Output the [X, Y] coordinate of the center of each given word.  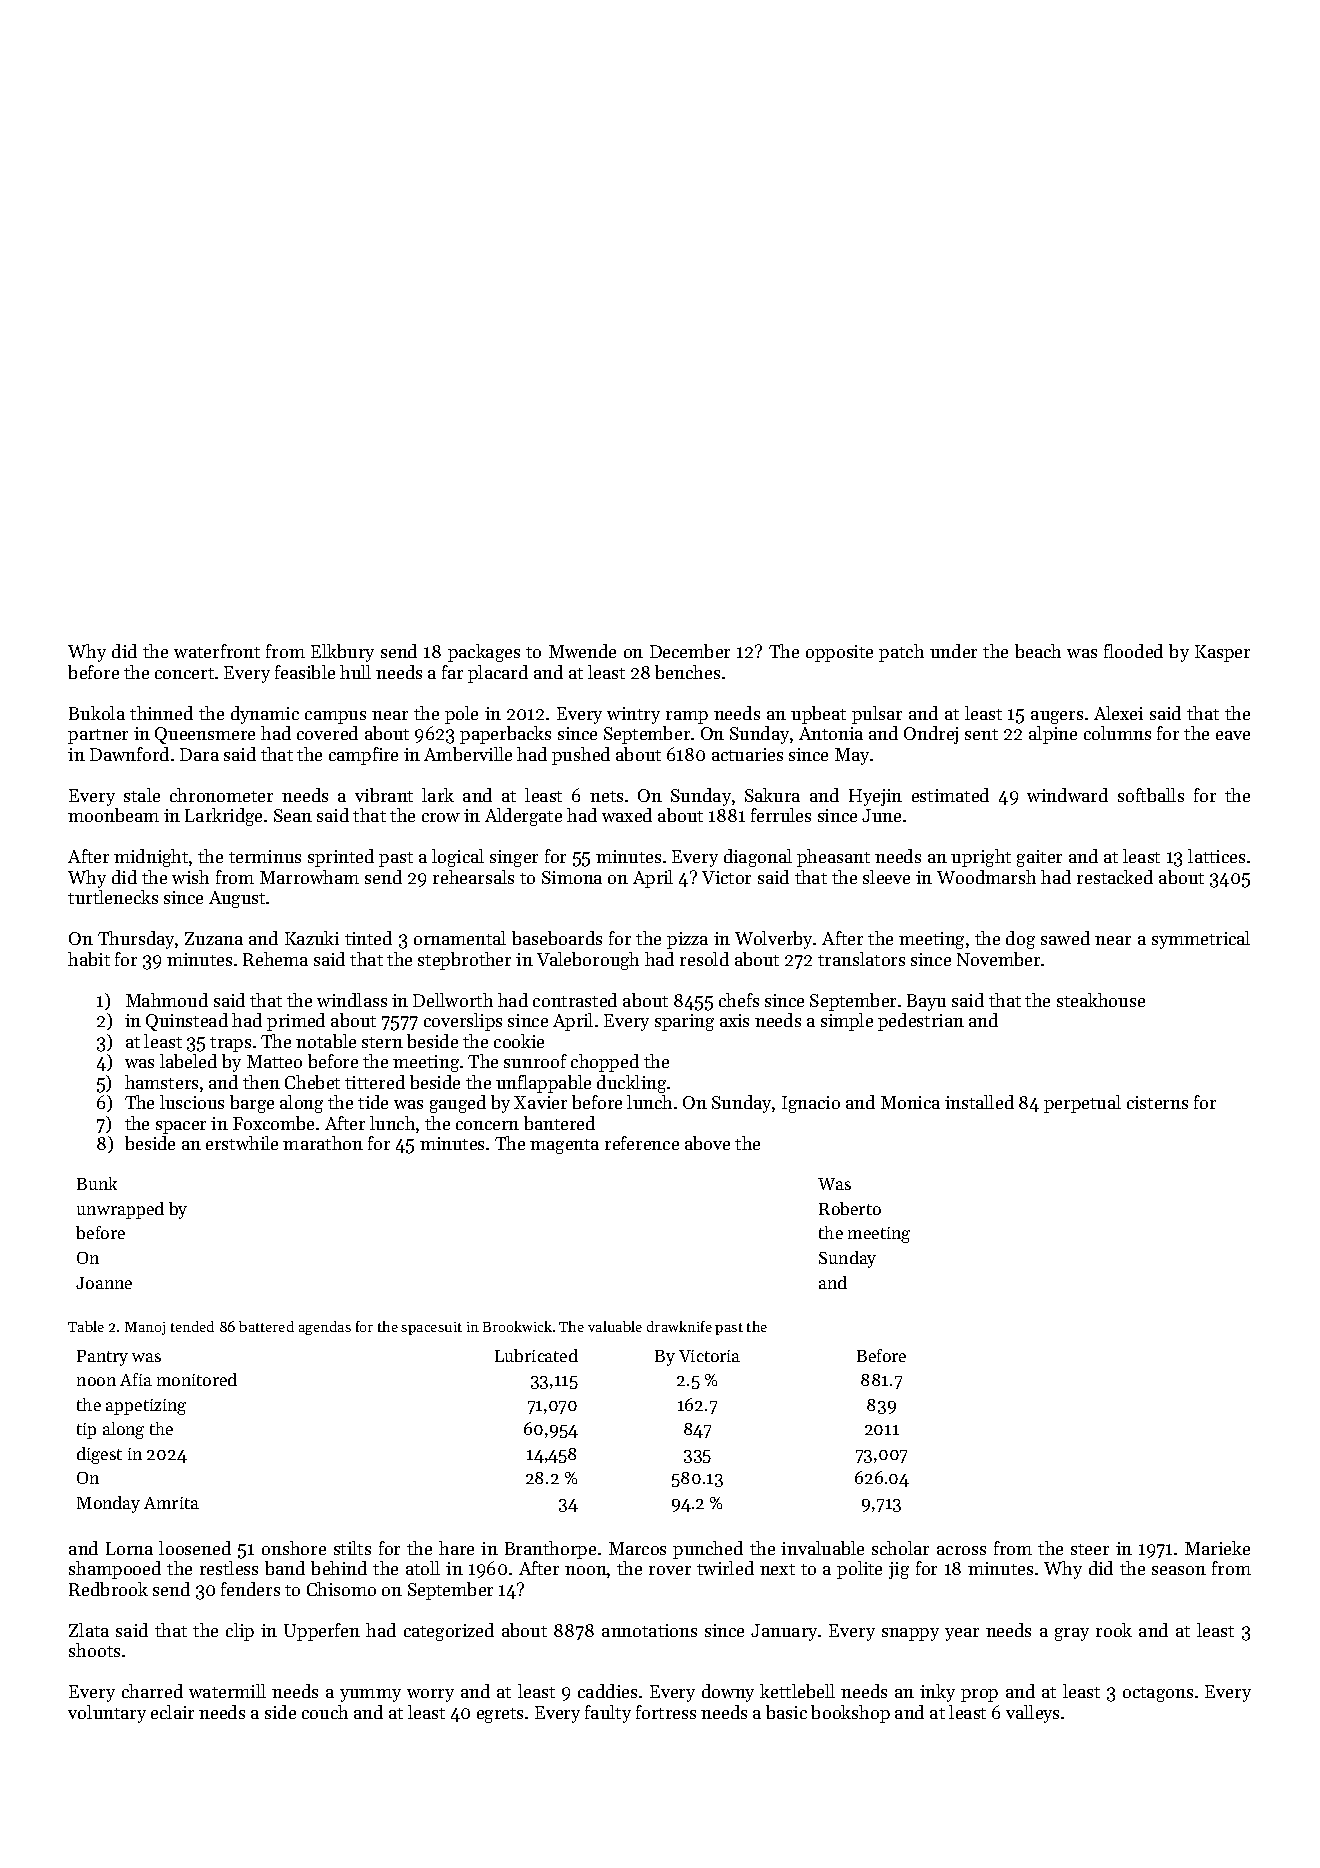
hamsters [161, 1082]
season [1179, 1570]
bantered [559, 1123]
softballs [1151, 795]
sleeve [886, 877]
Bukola [97, 713]
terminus [265, 856]
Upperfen [322, 1632]
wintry [633, 715]
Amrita [171, 1503]
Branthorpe [550, 1550]
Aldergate [523, 817]
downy [728, 1693]
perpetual [1082, 1104]
